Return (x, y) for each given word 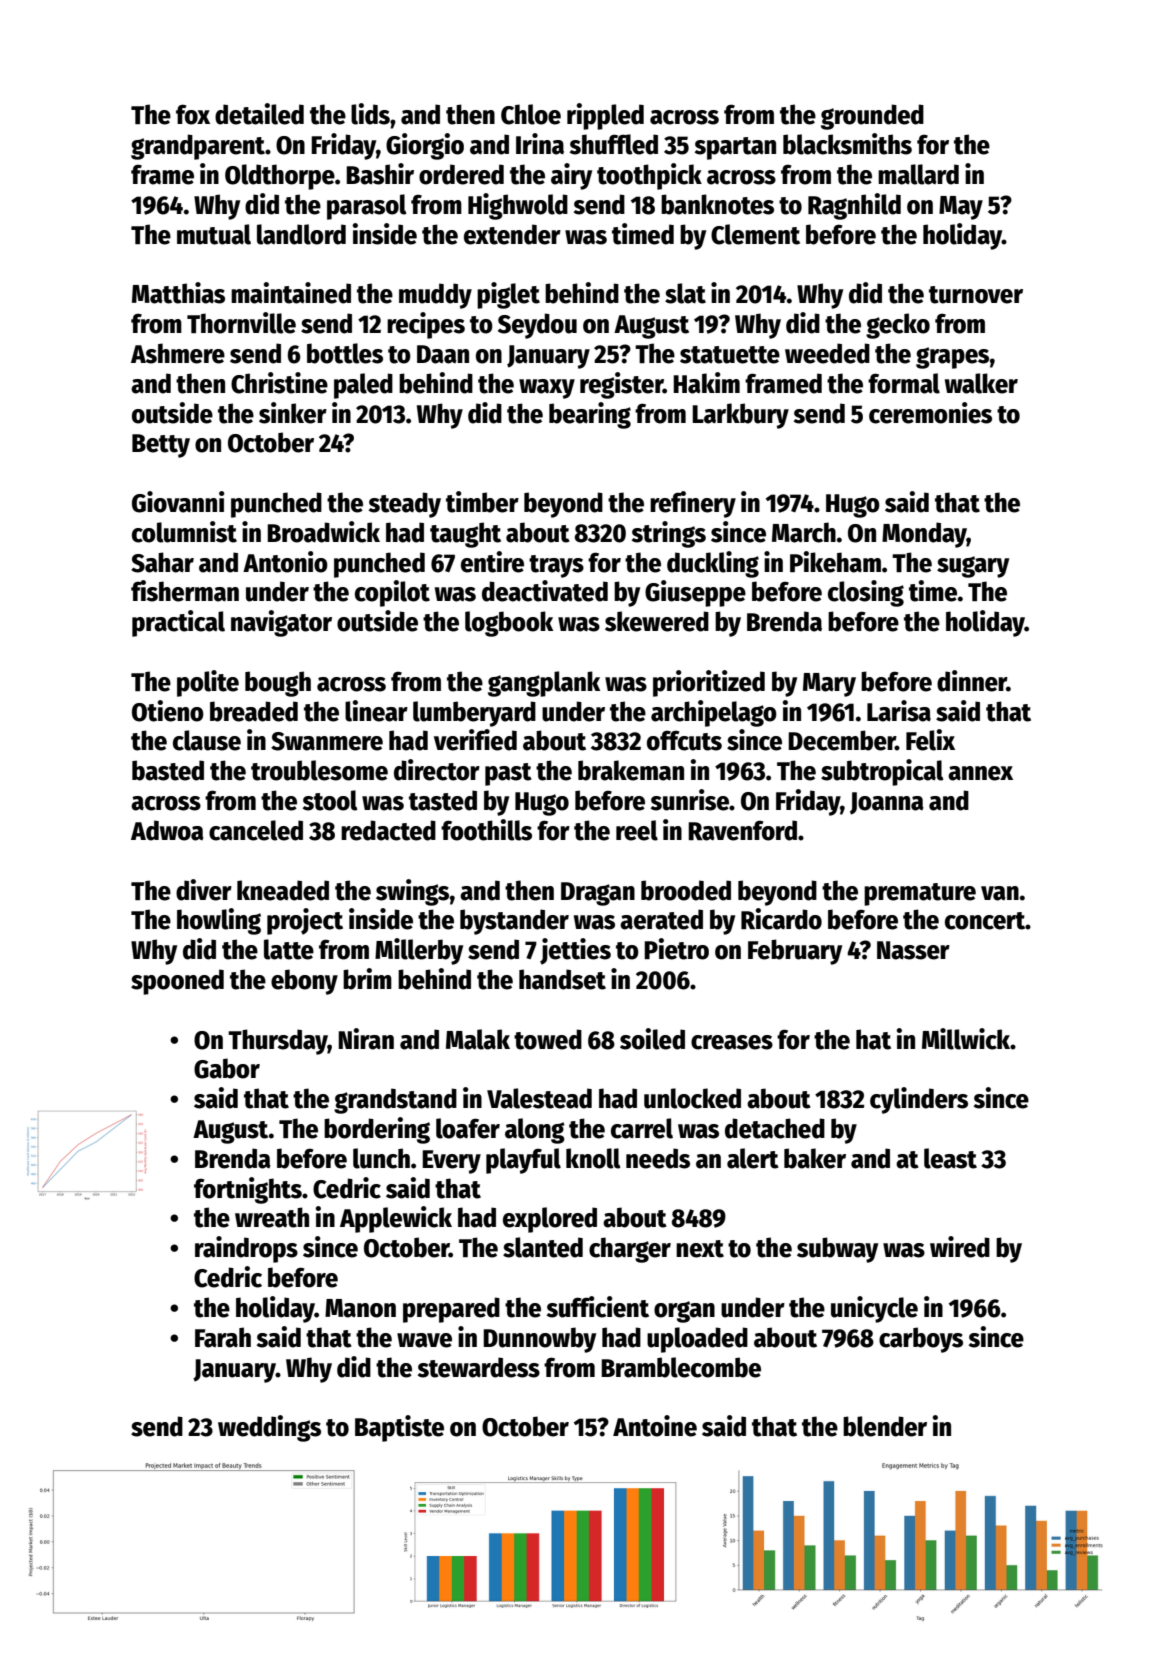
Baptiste (399, 1428)
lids (370, 114)
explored (550, 1220)
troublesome (319, 770)
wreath (272, 1217)
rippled (605, 116)
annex (980, 773)
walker (981, 383)
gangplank (544, 684)
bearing (590, 415)
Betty (161, 446)
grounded (872, 117)
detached (775, 1128)
